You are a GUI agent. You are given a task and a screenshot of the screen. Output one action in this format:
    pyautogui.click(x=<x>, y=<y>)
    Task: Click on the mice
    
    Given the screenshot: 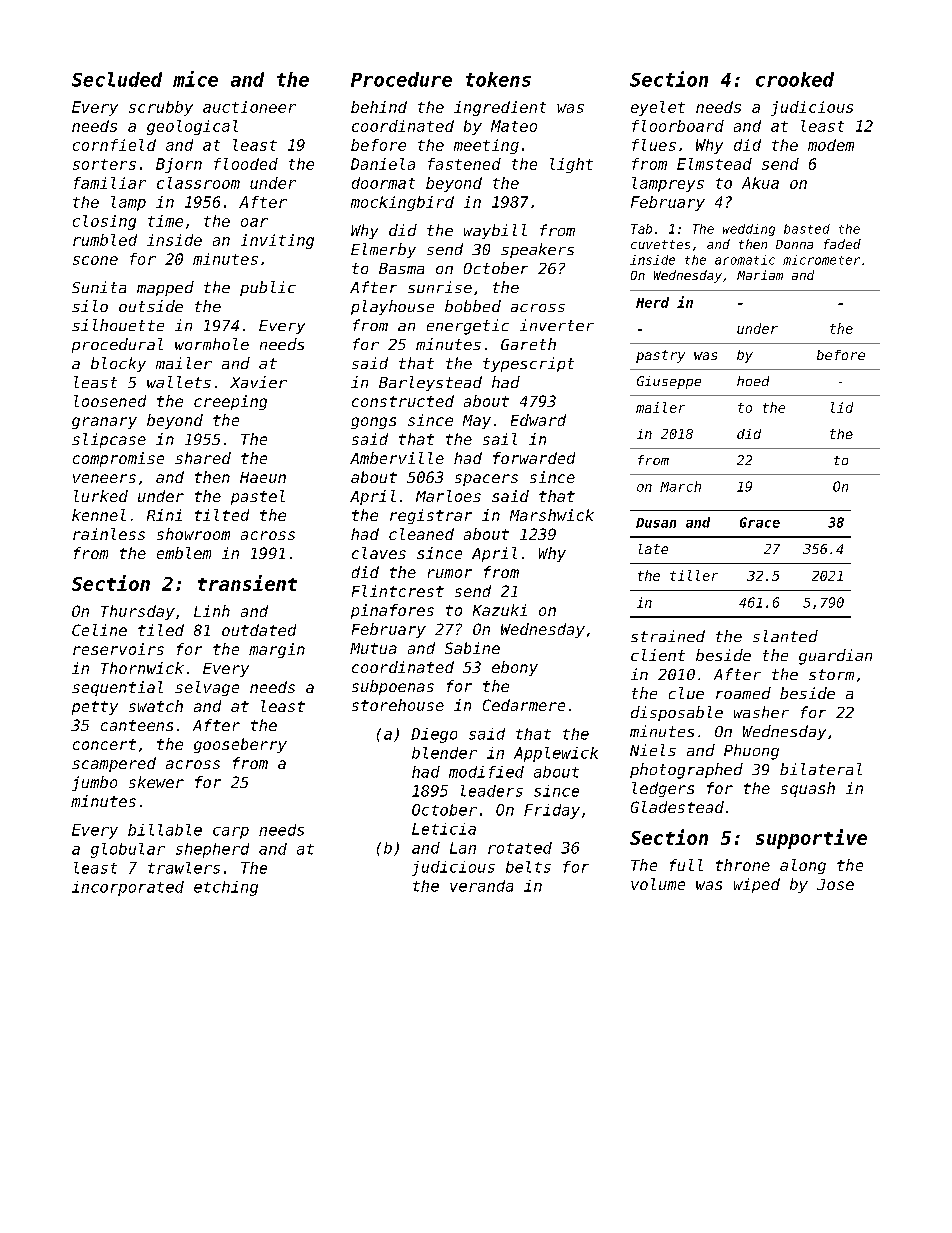 What is the action you would take?
    pyautogui.click(x=195, y=79)
